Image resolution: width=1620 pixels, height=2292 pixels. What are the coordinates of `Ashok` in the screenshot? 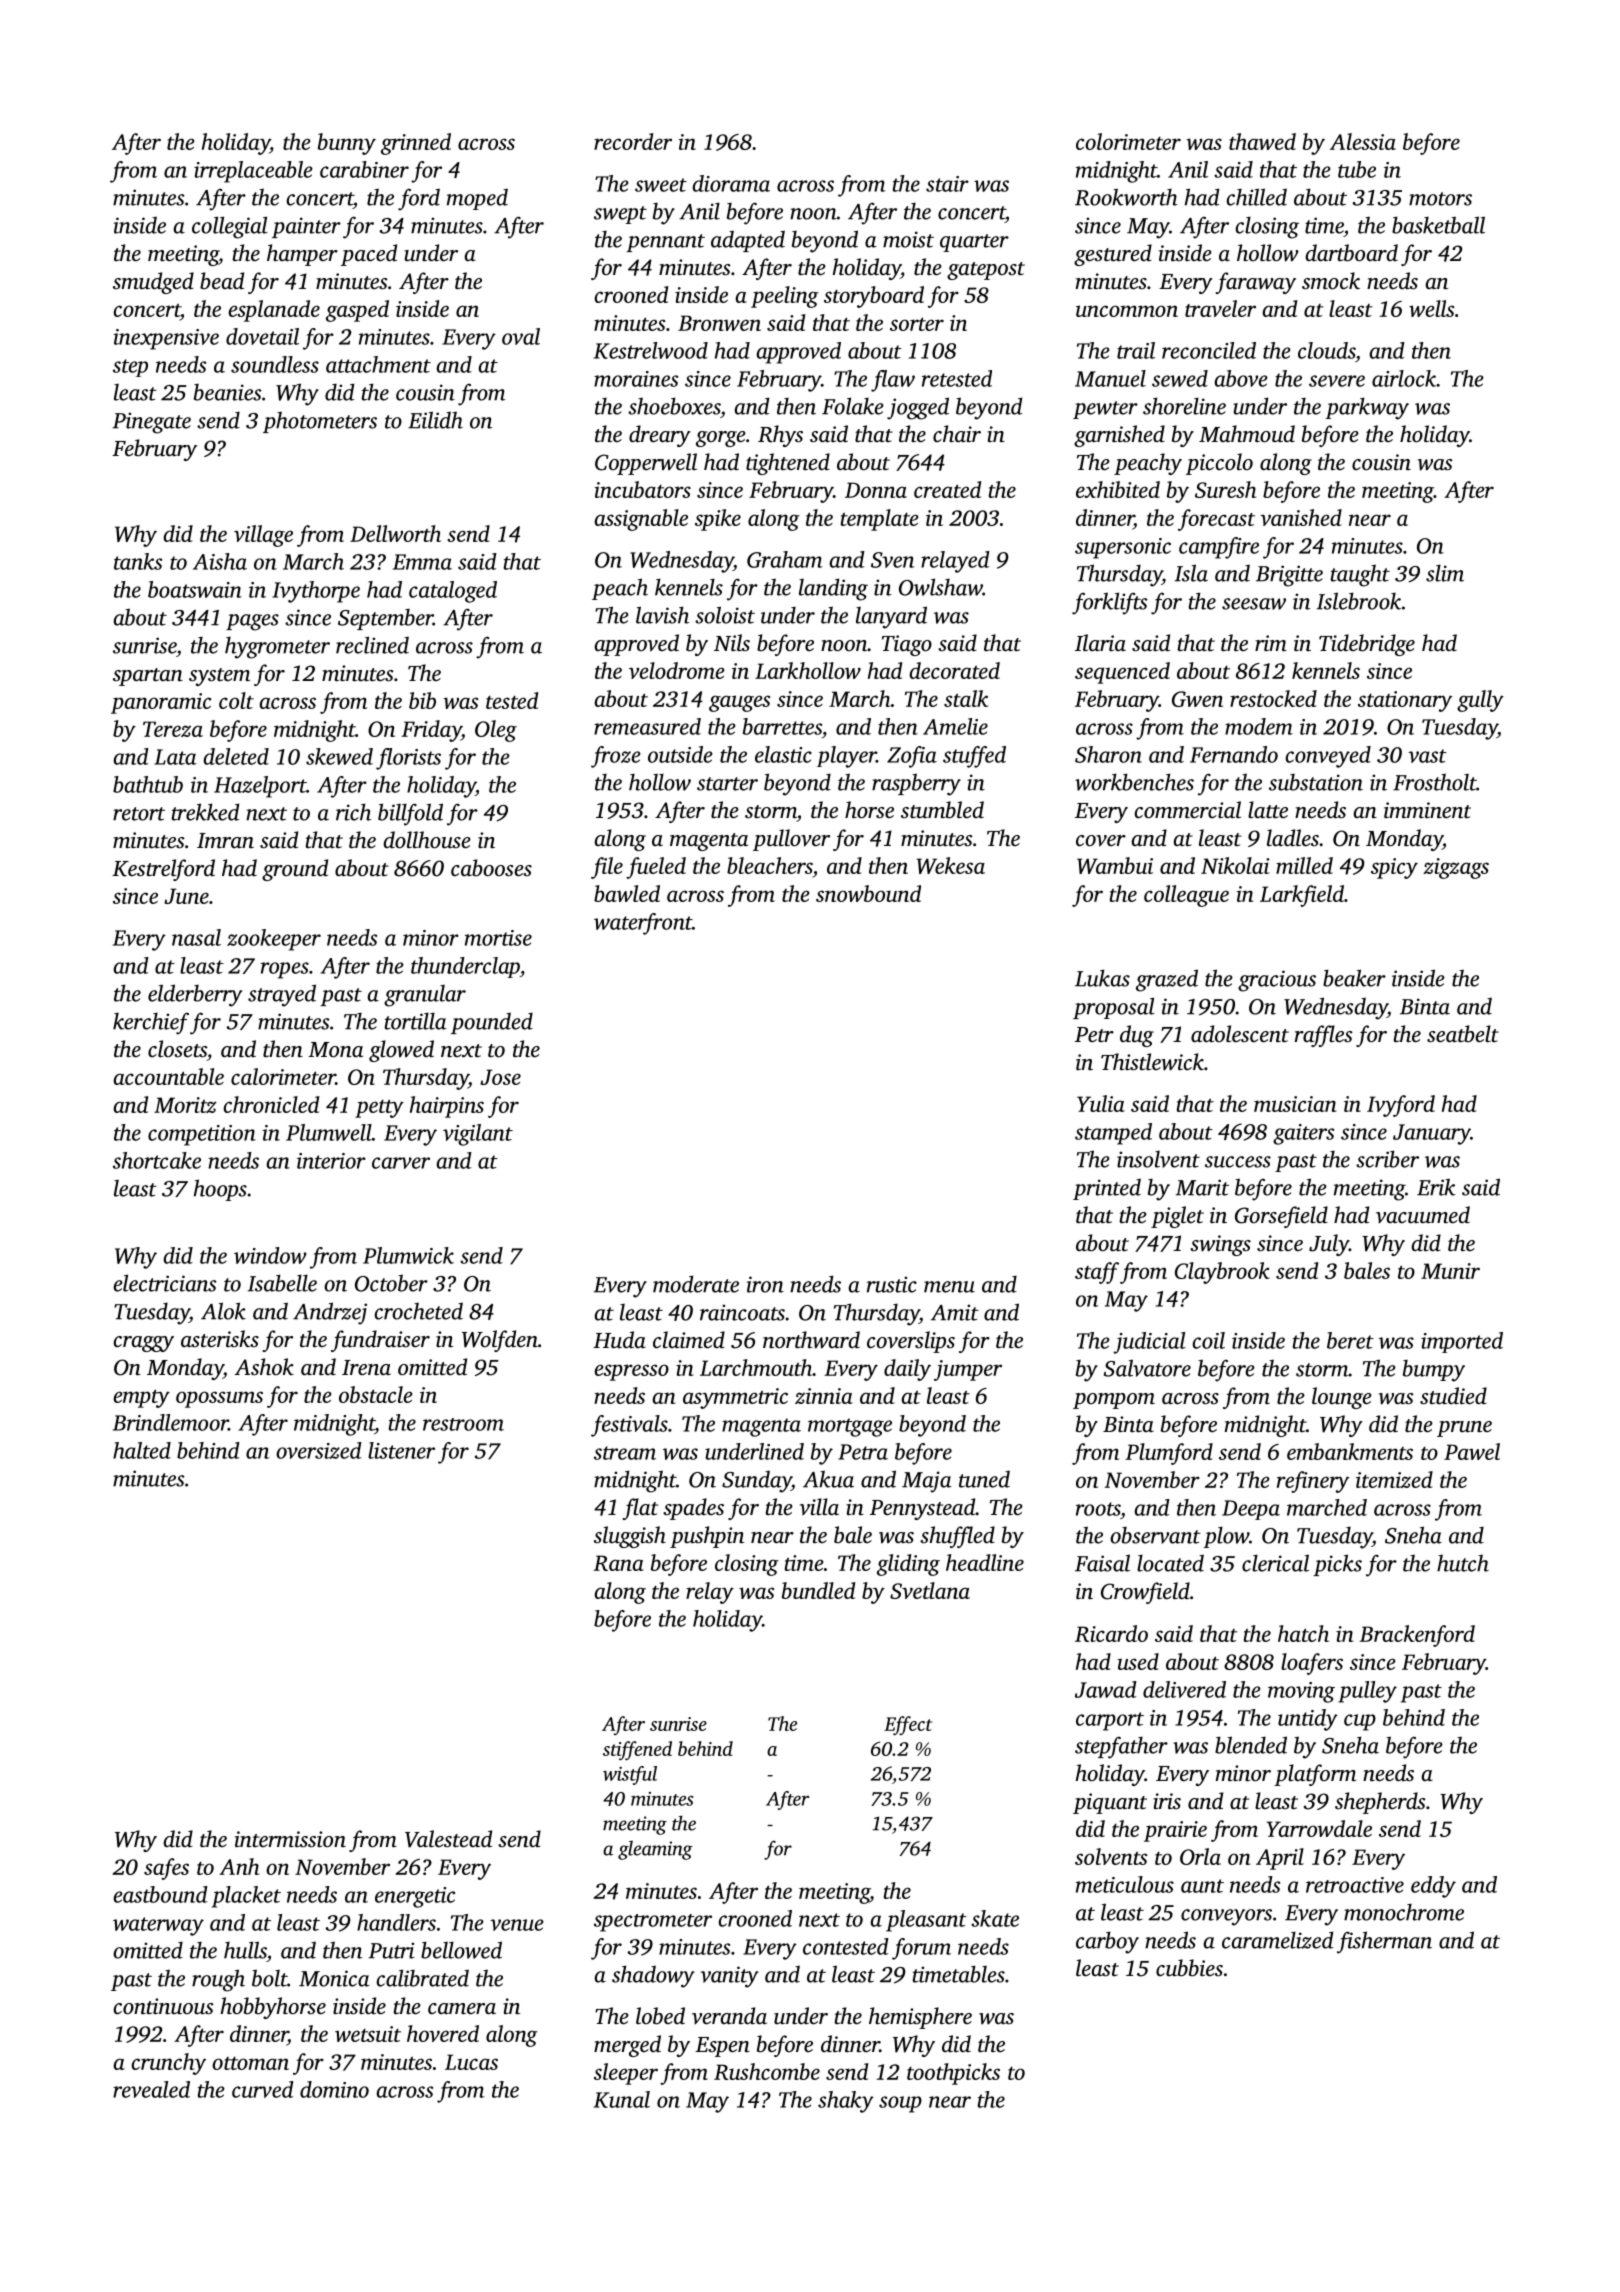 It's located at (264, 1366).
